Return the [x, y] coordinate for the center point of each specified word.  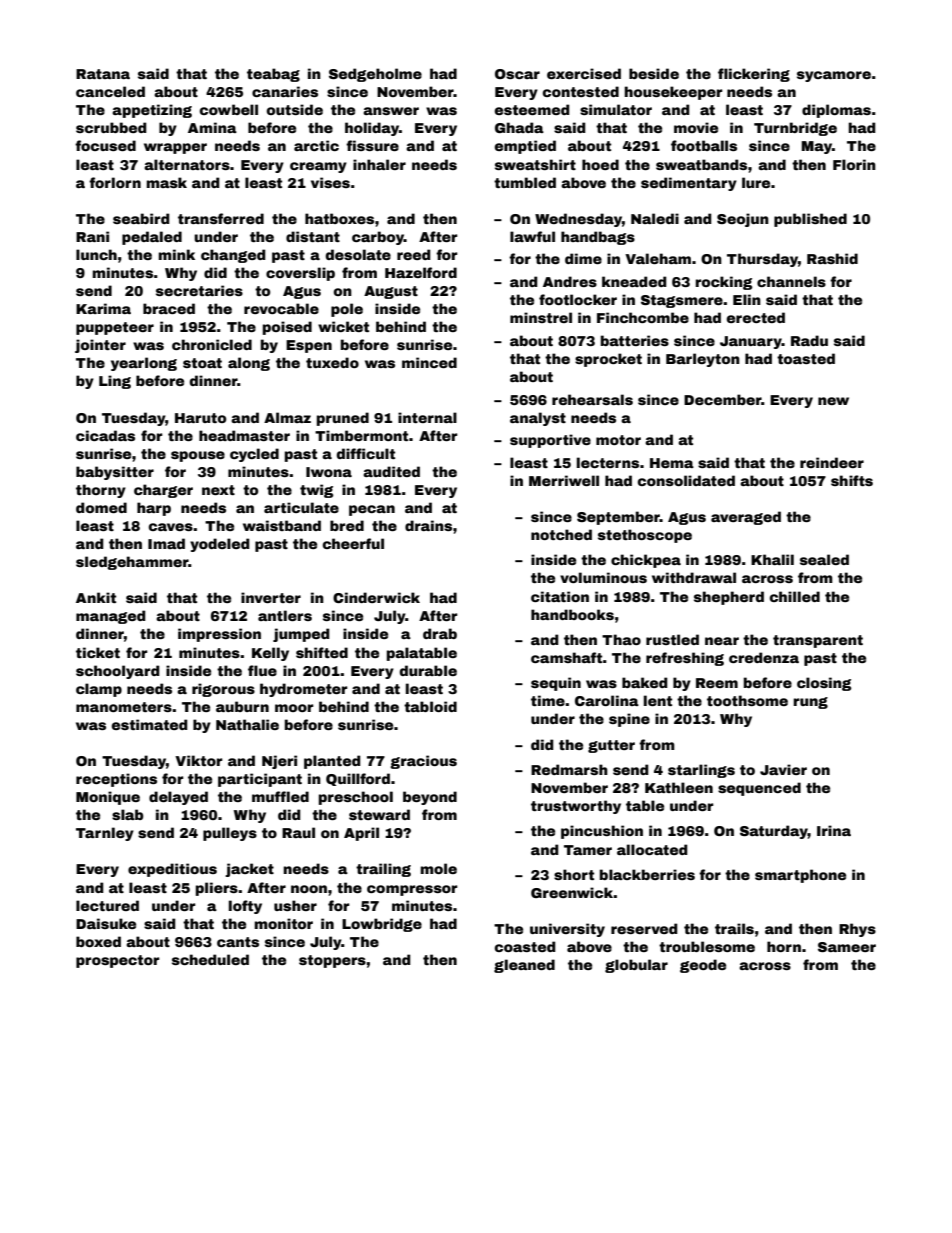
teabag [273, 75]
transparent [818, 641]
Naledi [655, 218]
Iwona [329, 472]
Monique [108, 798]
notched [561, 534]
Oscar [517, 74]
